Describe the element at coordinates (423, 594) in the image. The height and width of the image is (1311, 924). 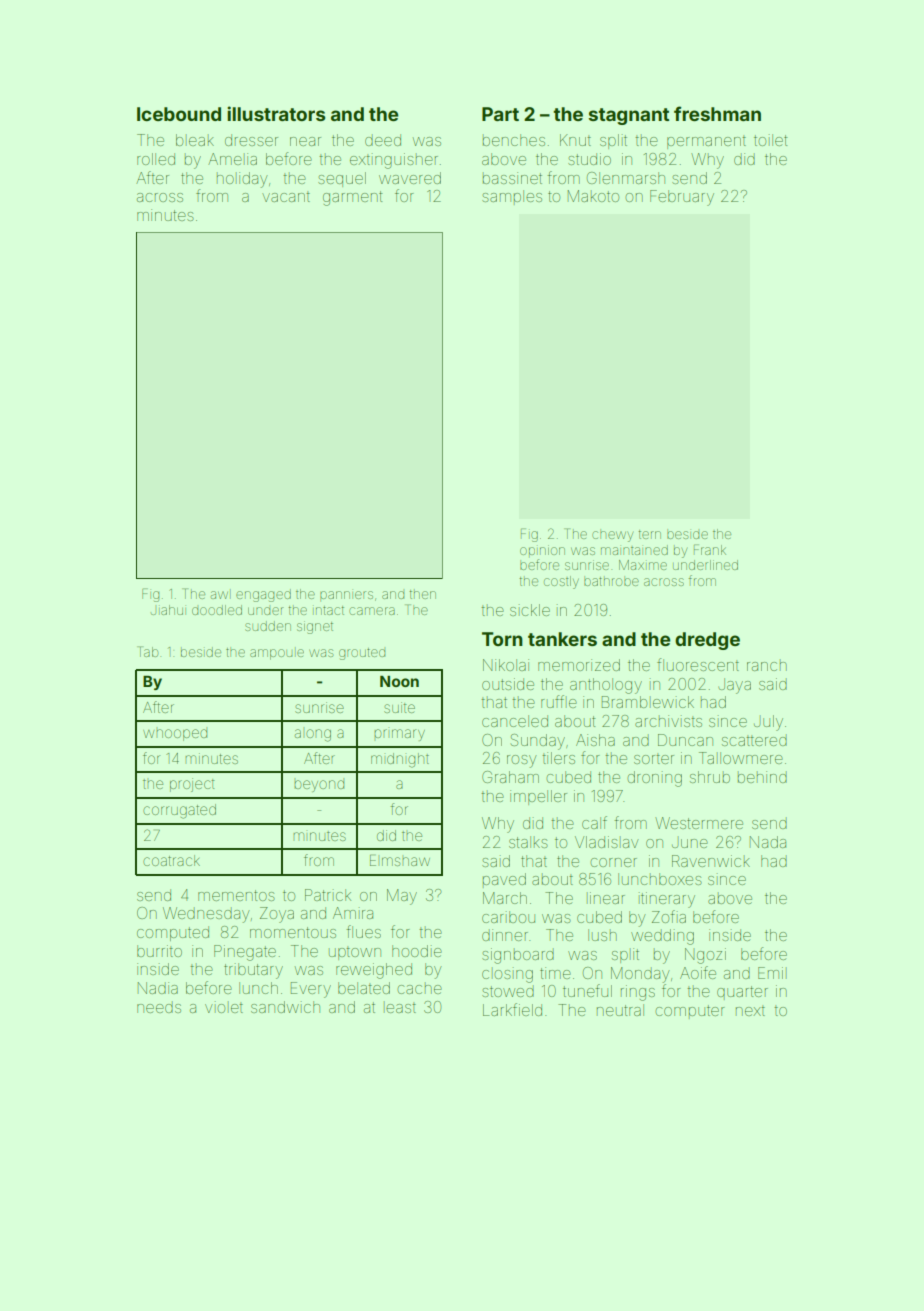
I see `then` at that location.
